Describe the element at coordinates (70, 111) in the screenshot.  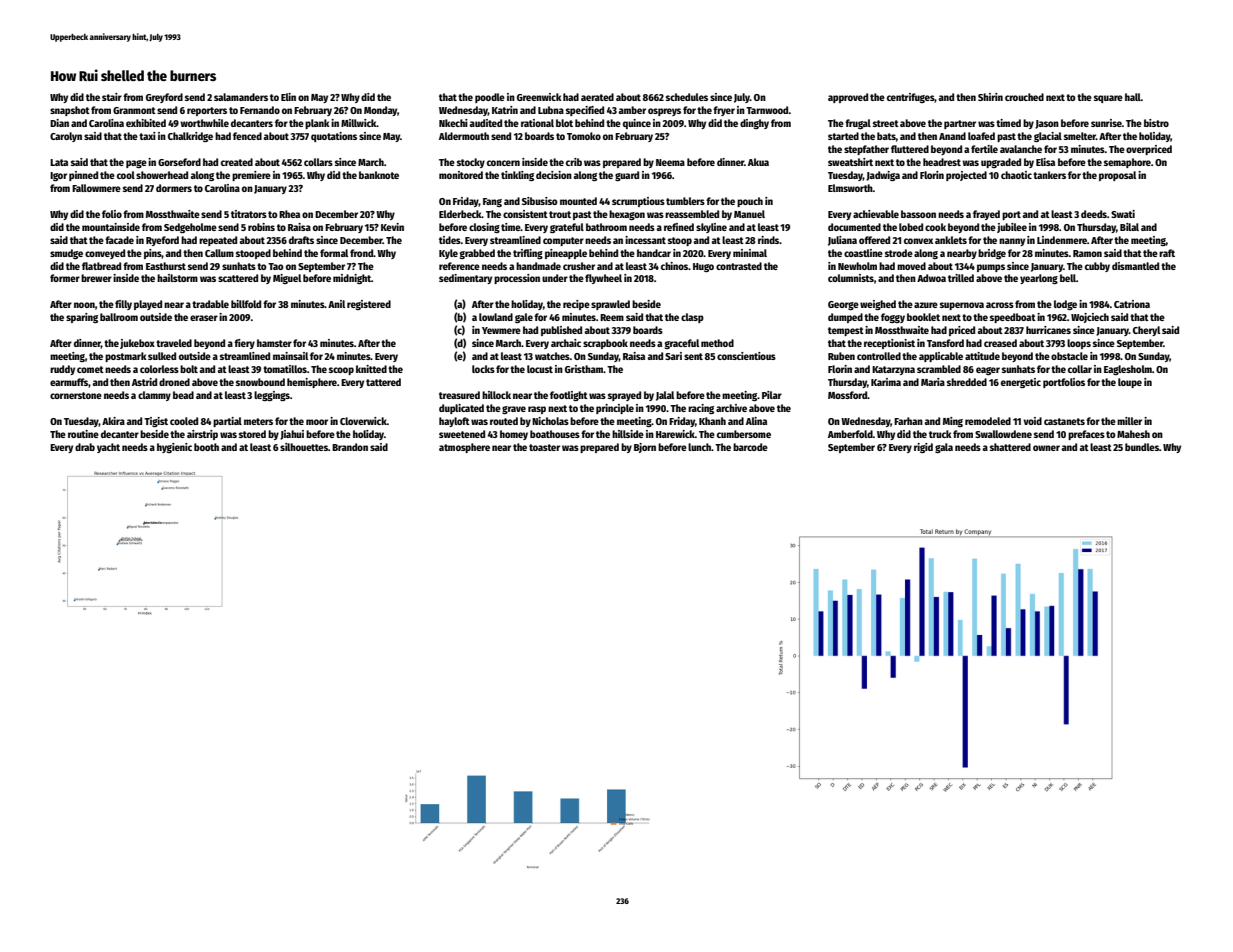
I see `snapshot` at that location.
